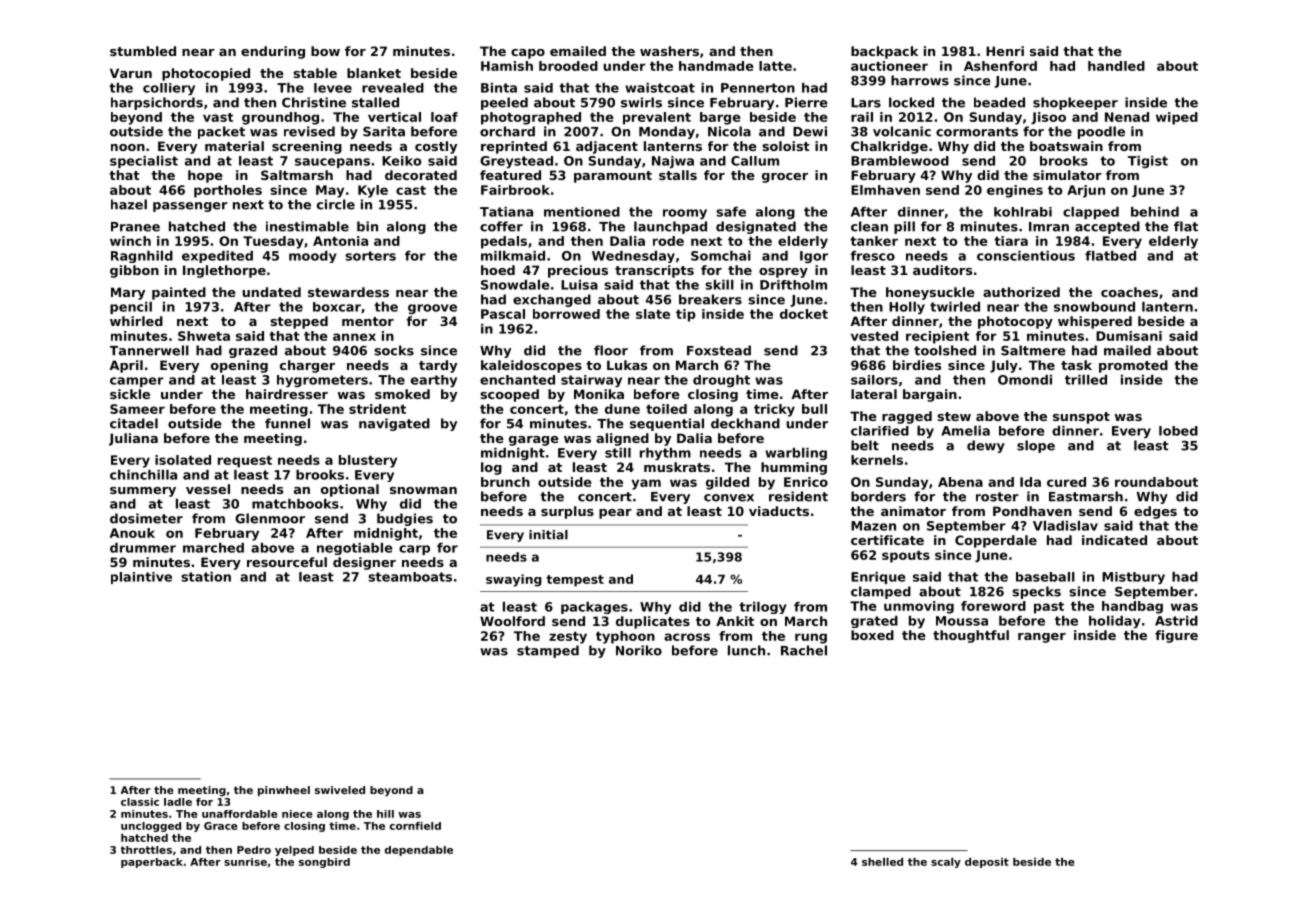 This screenshot has width=1308, height=924. I want to click on drought, so click(721, 381).
